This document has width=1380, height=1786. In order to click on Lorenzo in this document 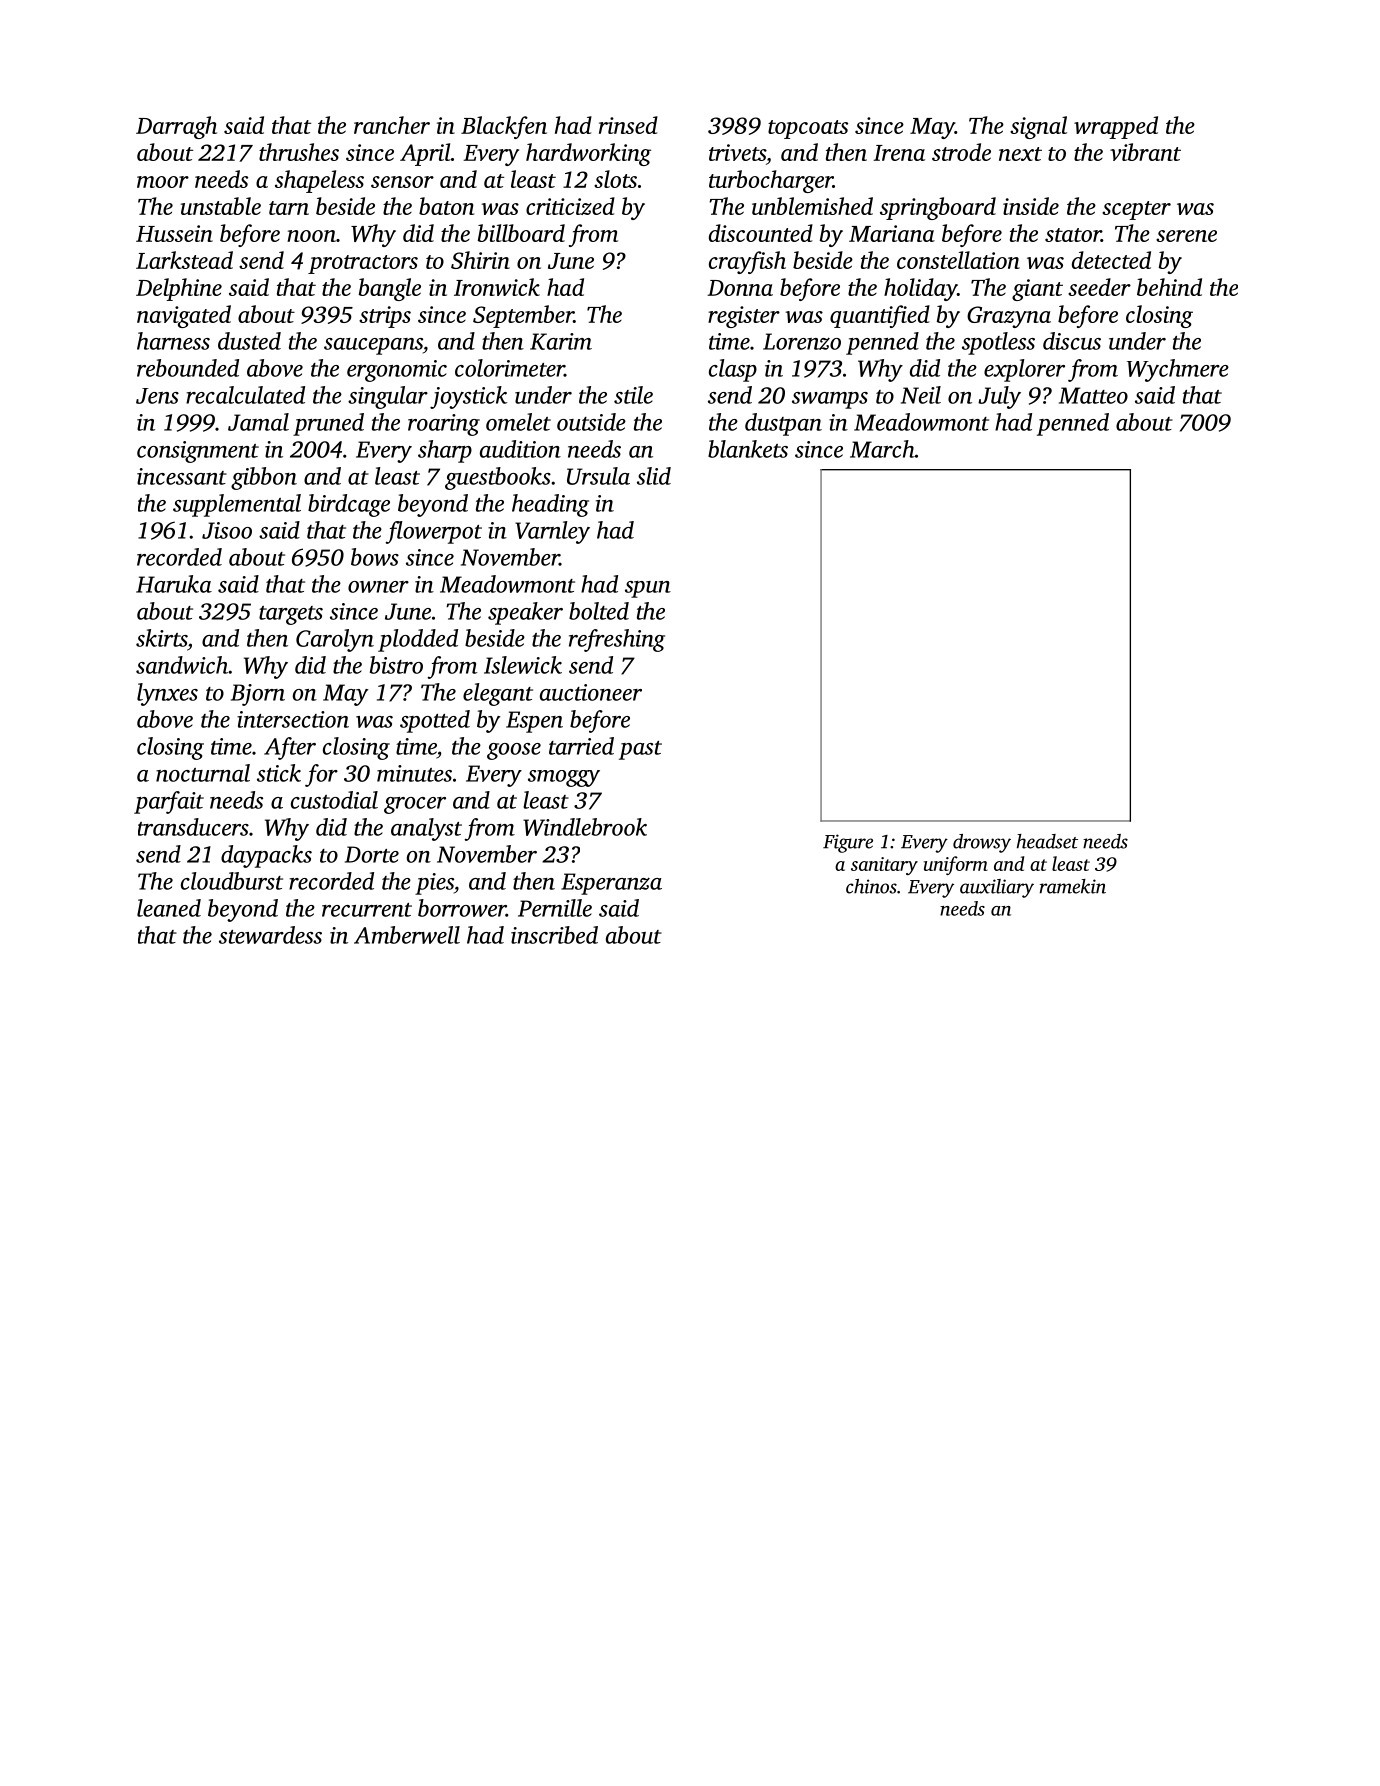, I will do `click(802, 341)`.
